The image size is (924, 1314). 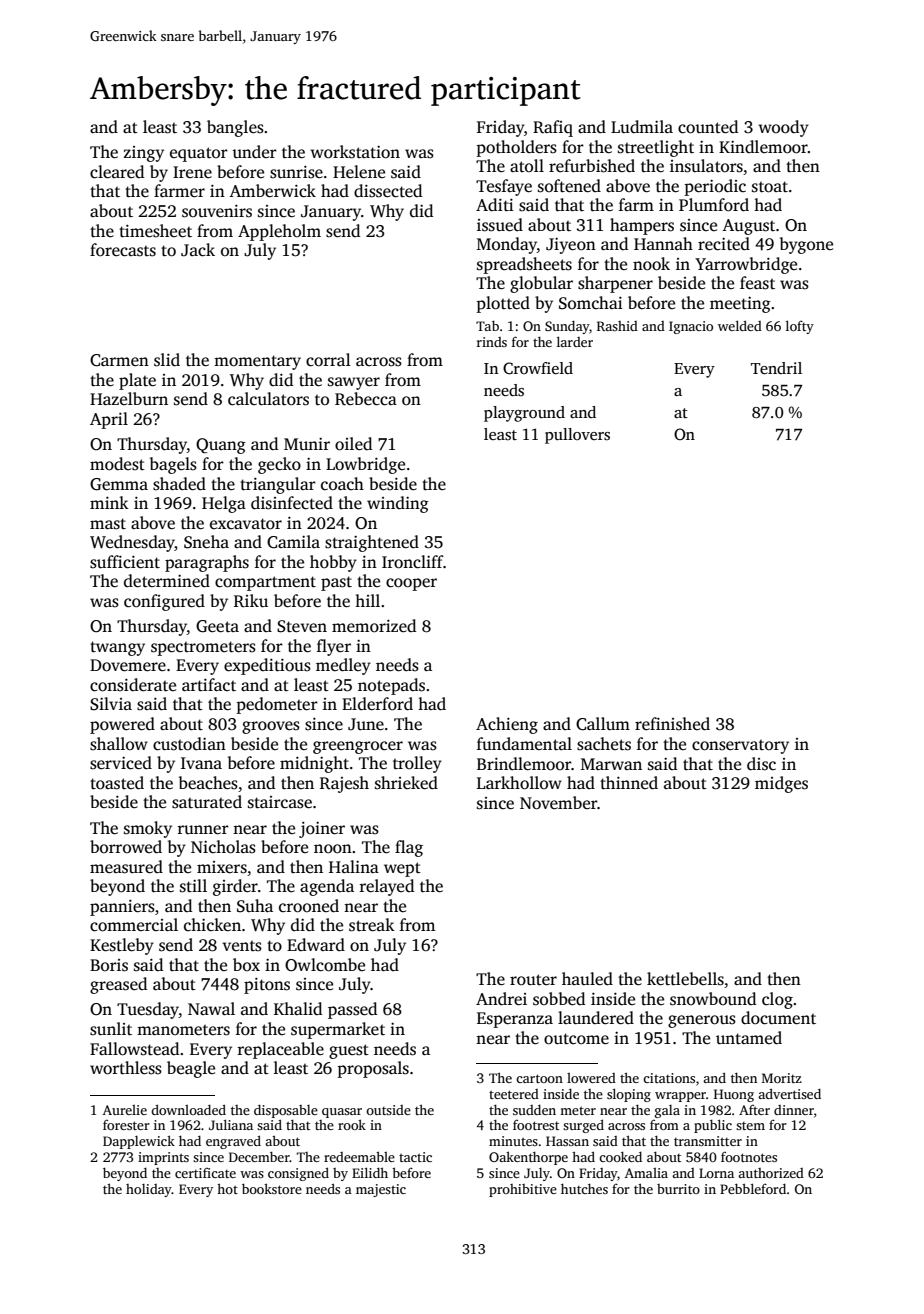 I want to click on shrieked, so click(x=406, y=783).
